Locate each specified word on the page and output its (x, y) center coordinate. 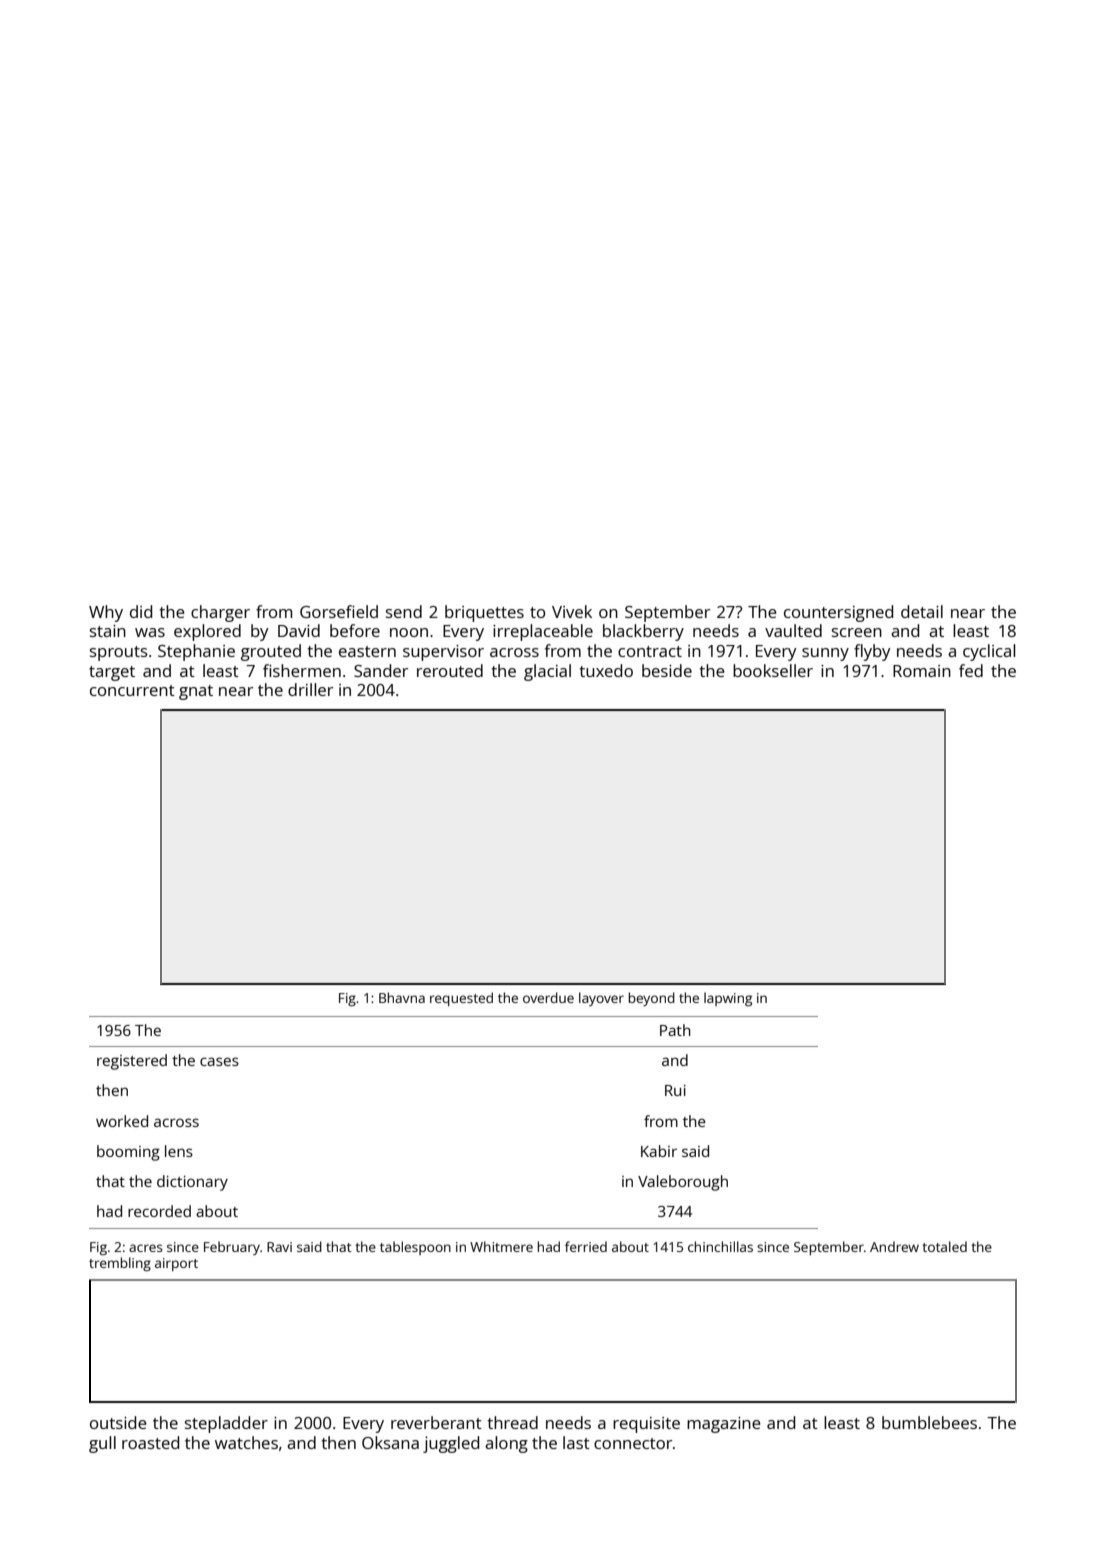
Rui (675, 1090)
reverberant (436, 1422)
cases (219, 1061)
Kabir (659, 1151)
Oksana (390, 1442)
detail (922, 611)
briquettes (484, 613)
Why (106, 613)
